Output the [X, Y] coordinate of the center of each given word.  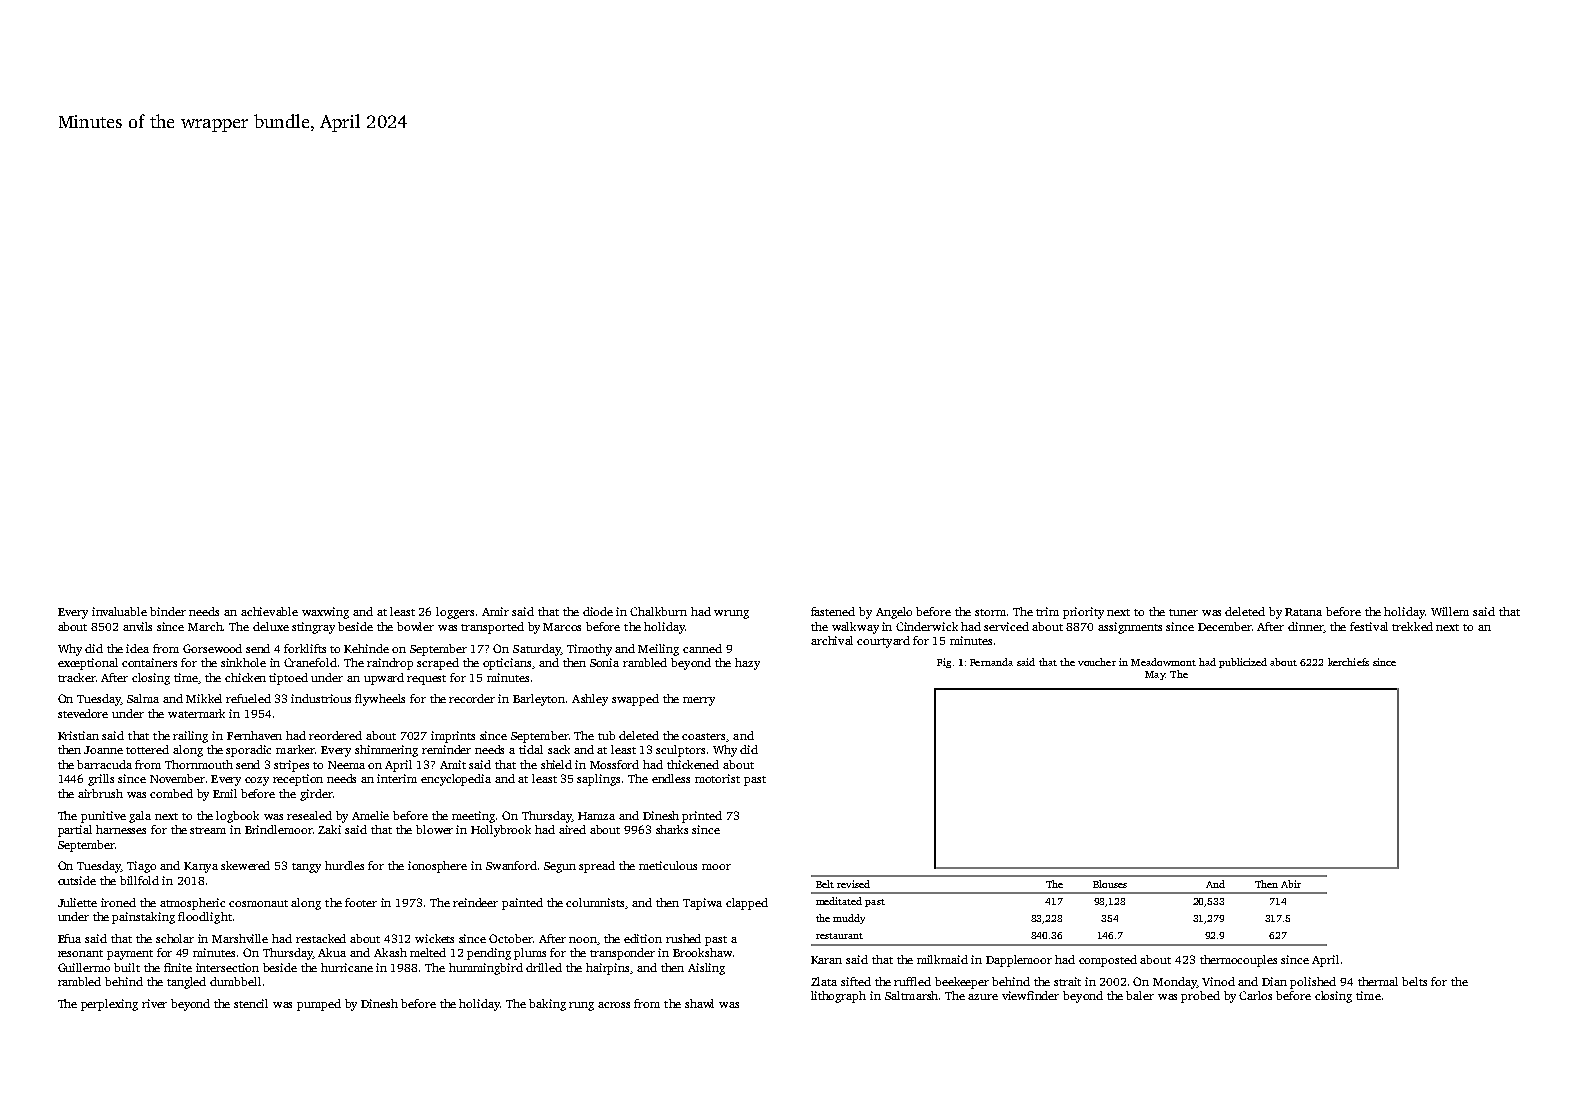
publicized [1243, 663]
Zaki [329, 829]
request [426, 680]
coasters [704, 737]
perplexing [109, 1005]
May [1155, 675]
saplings [598, 780]
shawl [699, 1003]
